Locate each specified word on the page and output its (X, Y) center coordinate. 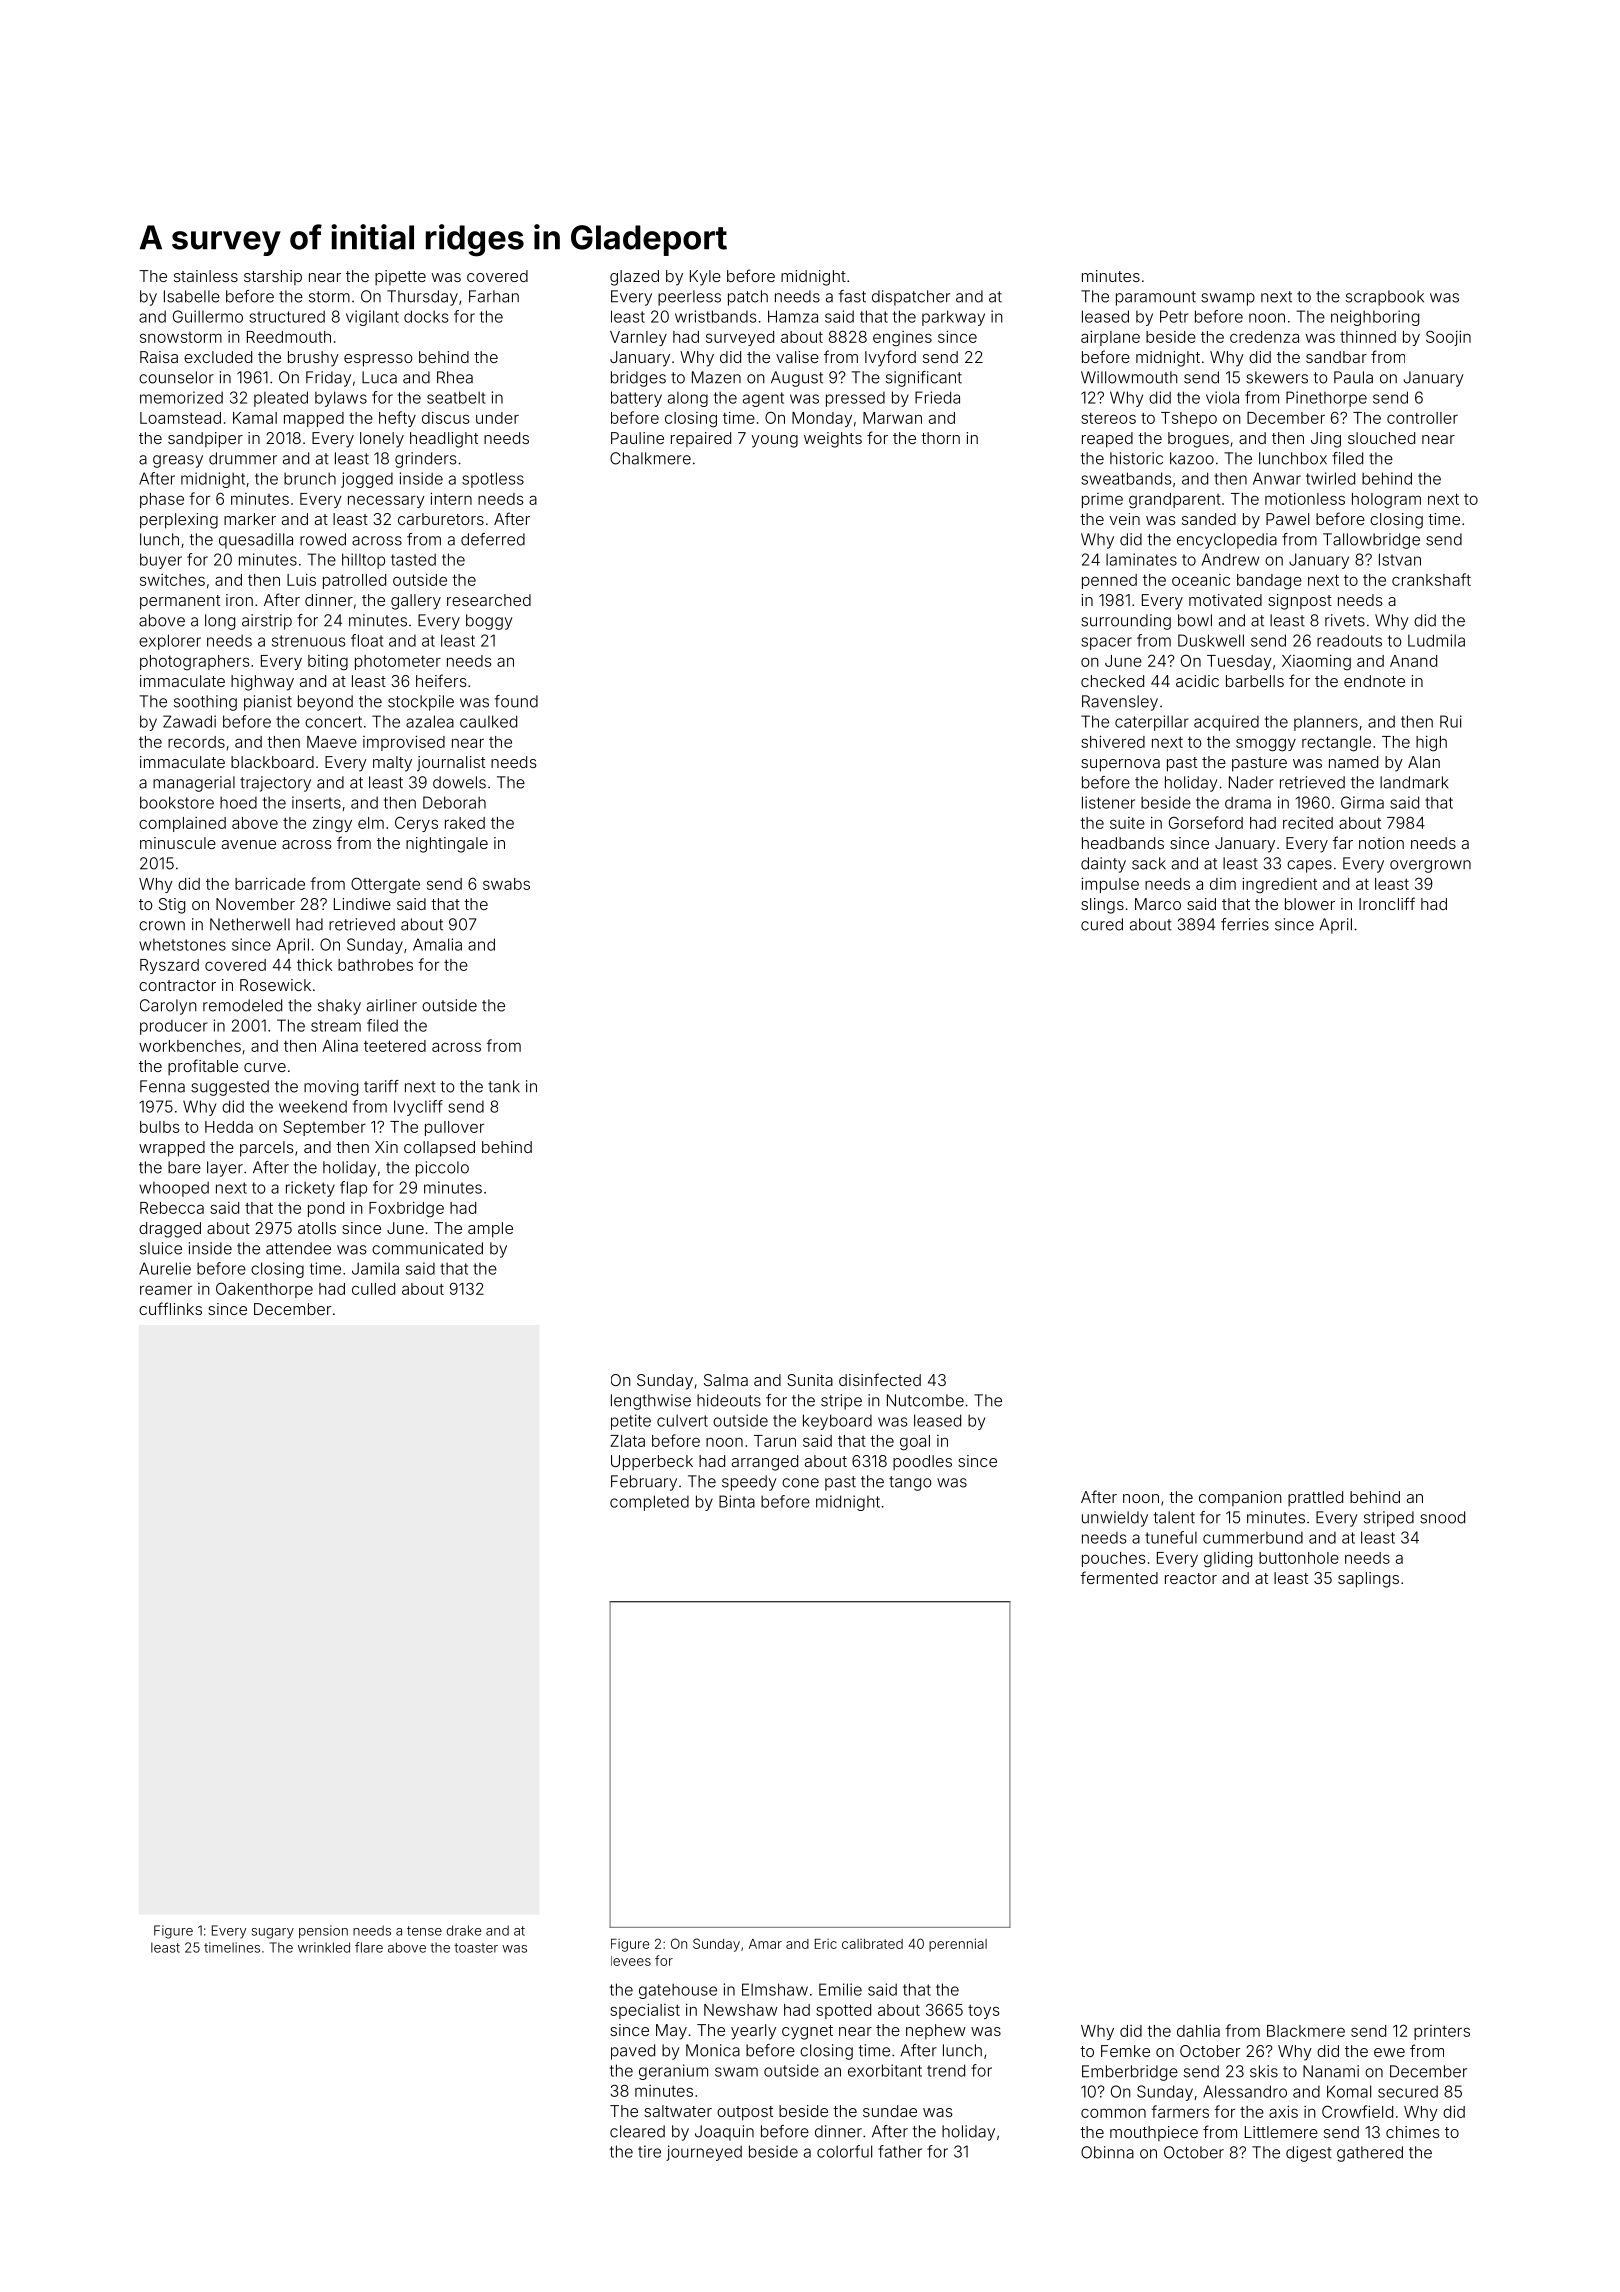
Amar (765, 1944)
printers (1442, 2032)
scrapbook (1385, 298)
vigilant (372, 318)
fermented (1119, 1577)
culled (373, 1289)
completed (649, 1503)
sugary (273, 1933)
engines (902, 339)
